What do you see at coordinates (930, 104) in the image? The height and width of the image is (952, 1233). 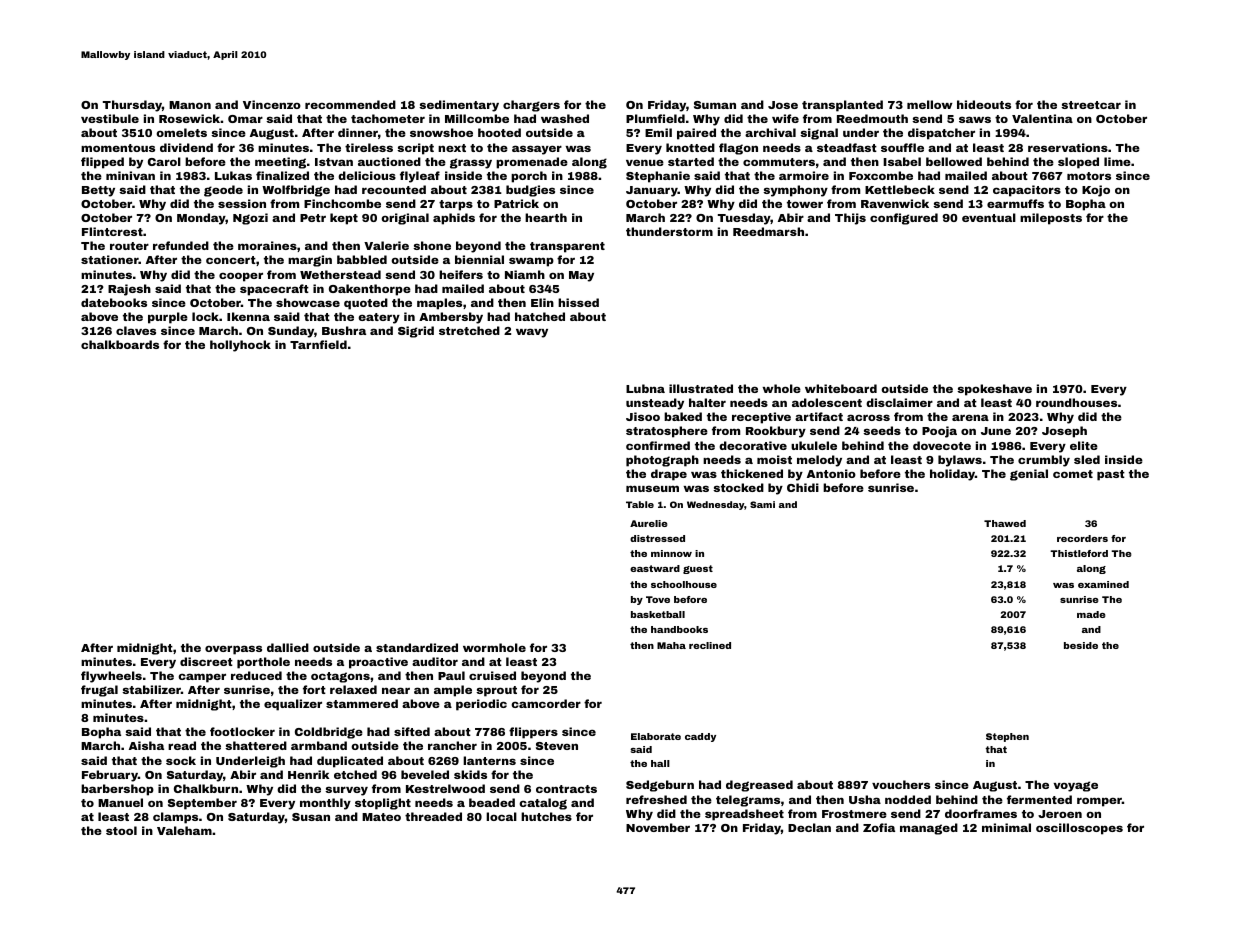 I see `mellow` at bounding box center [930, 104].
